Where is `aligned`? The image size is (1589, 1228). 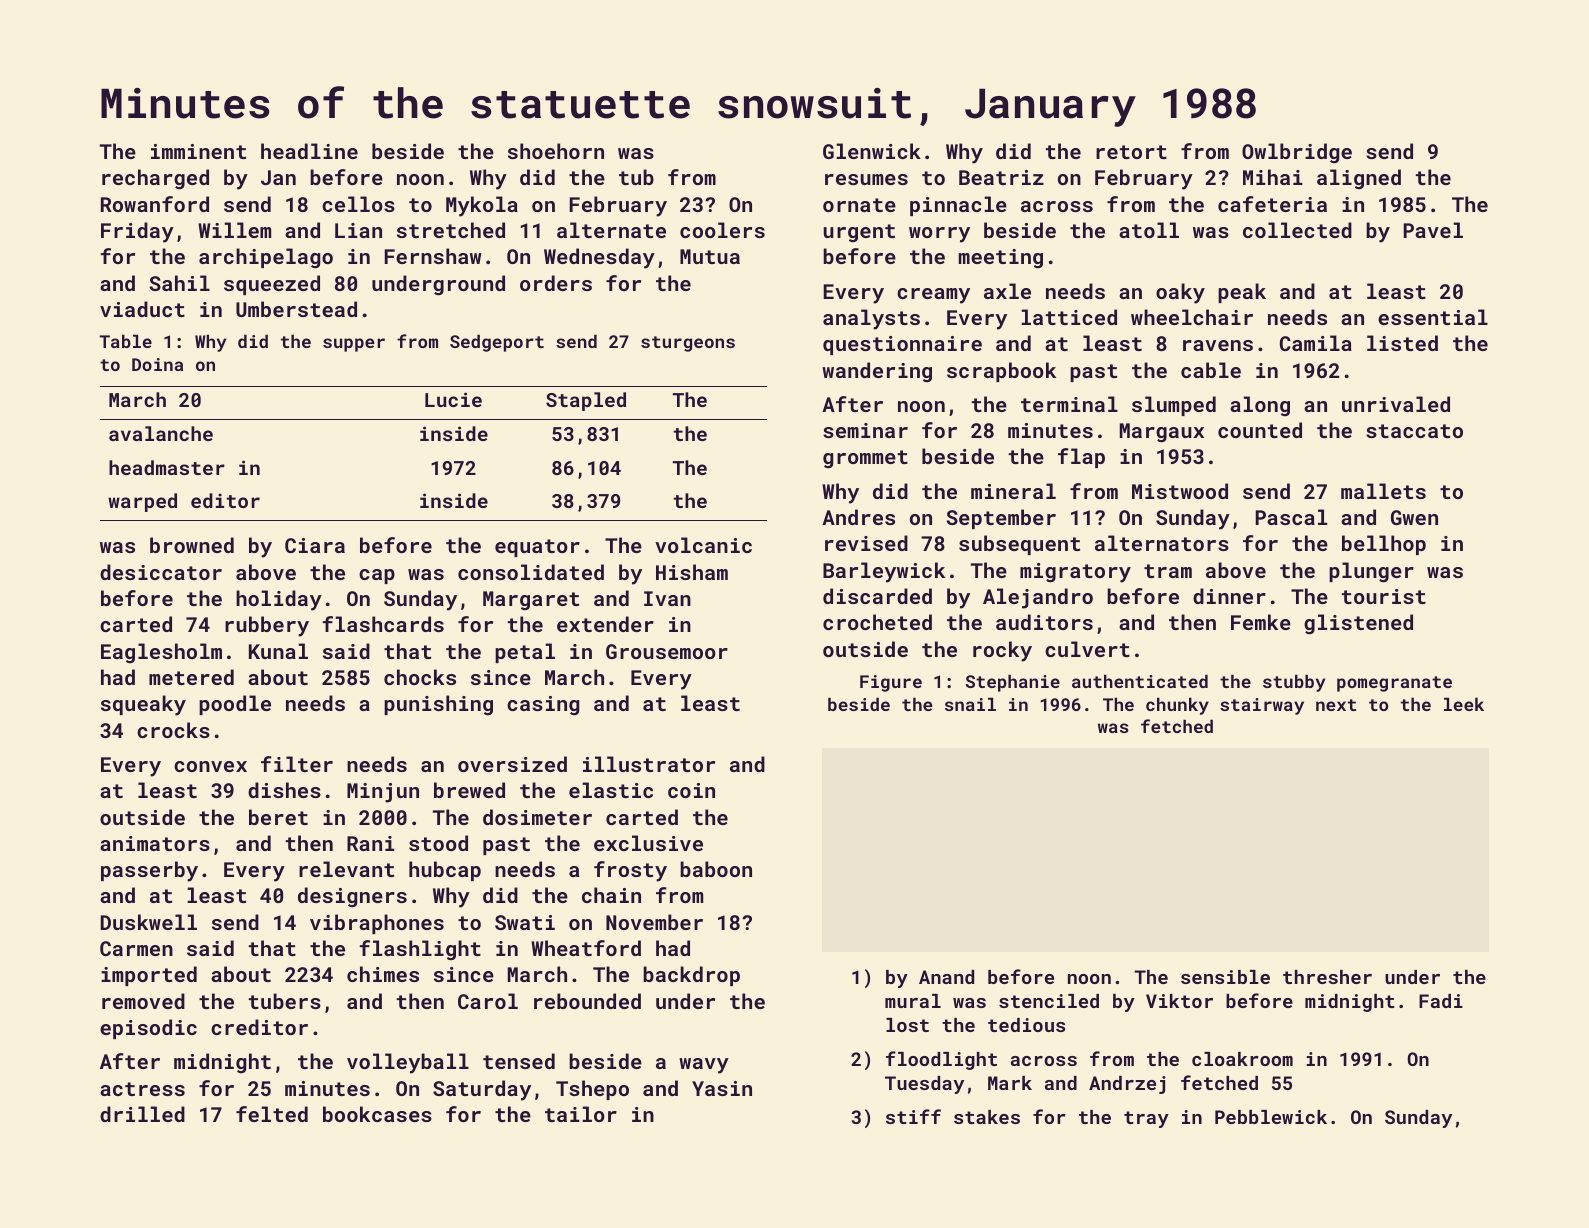 aligned is located at coordinates (1359, 179).
